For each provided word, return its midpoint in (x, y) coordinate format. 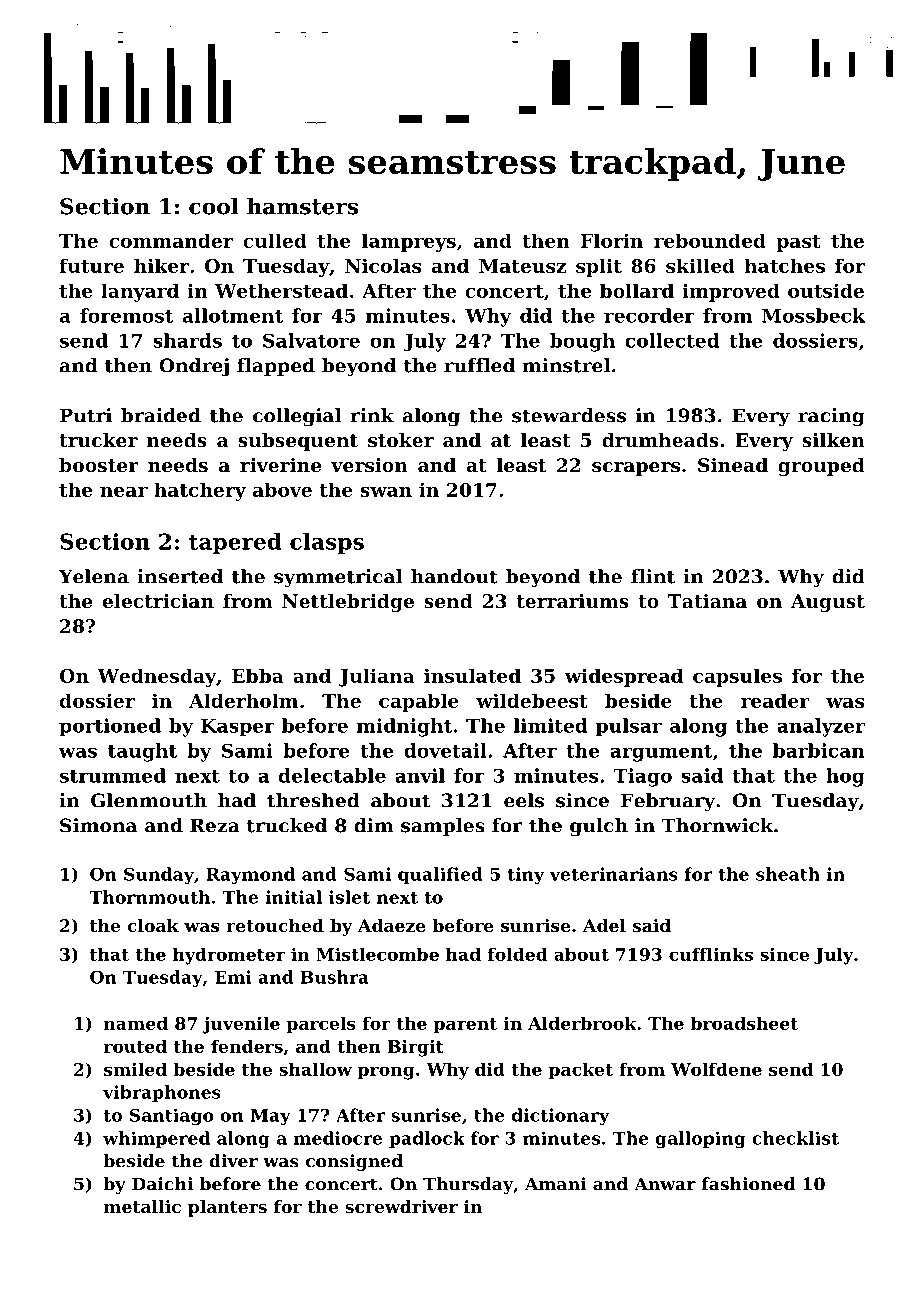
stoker (401, 440)
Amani (556, 1184)
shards (187, 340)
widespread (624, 677)
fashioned (748, 1184)
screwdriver (401, 1206)
